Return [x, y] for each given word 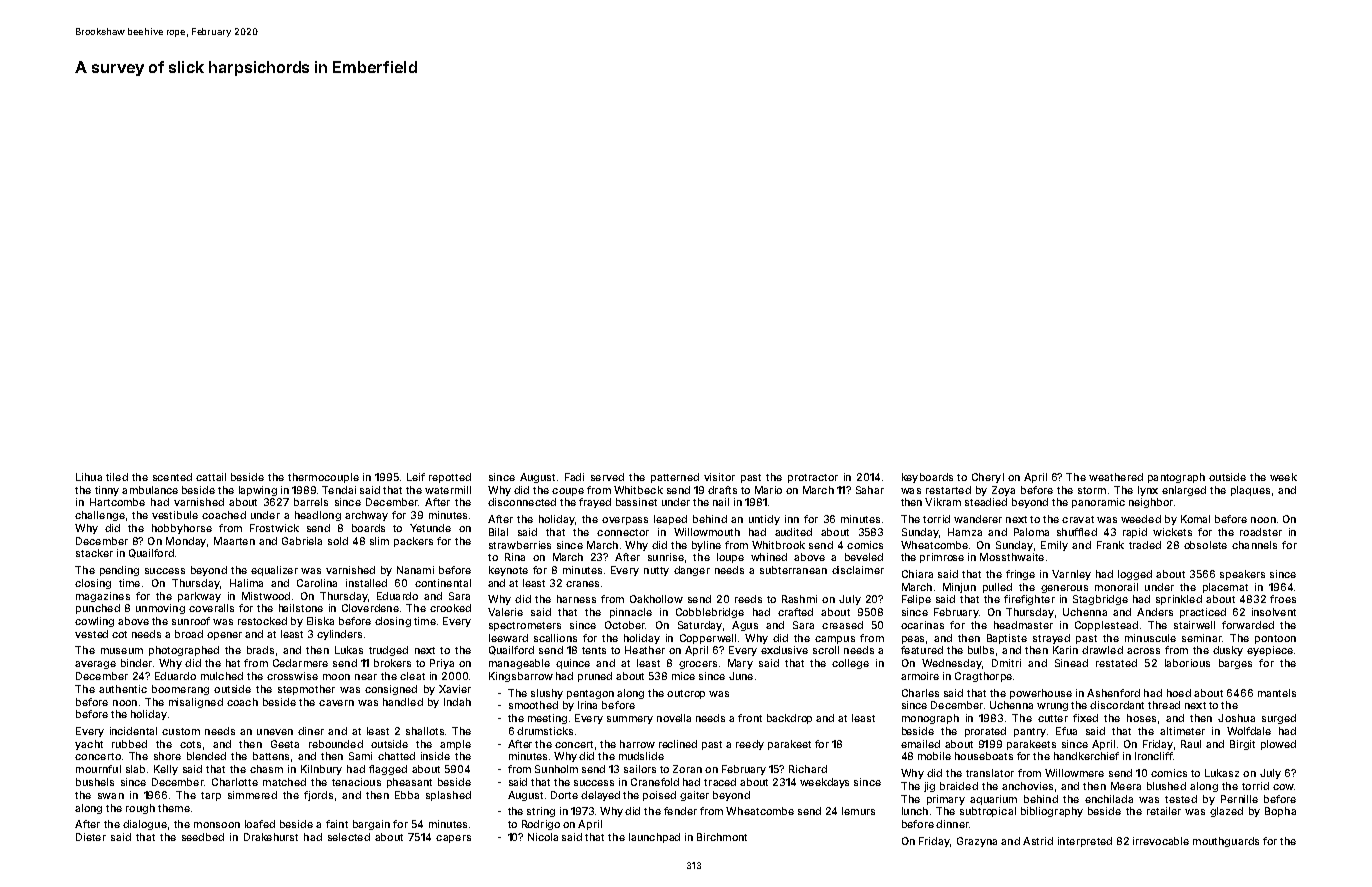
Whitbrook [778, 545]
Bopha [1280, 812]
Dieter [91, 837]
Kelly [166, 770]
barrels [311, 502]
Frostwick [274, 528]
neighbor [1151, 503]
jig [929, 787]
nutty [656, 571]
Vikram [943, 502]
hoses [1141, 718]
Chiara [917, 574]
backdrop [789, 719]
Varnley [1071, 575]
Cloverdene [370, 608]
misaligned [196, 703]
